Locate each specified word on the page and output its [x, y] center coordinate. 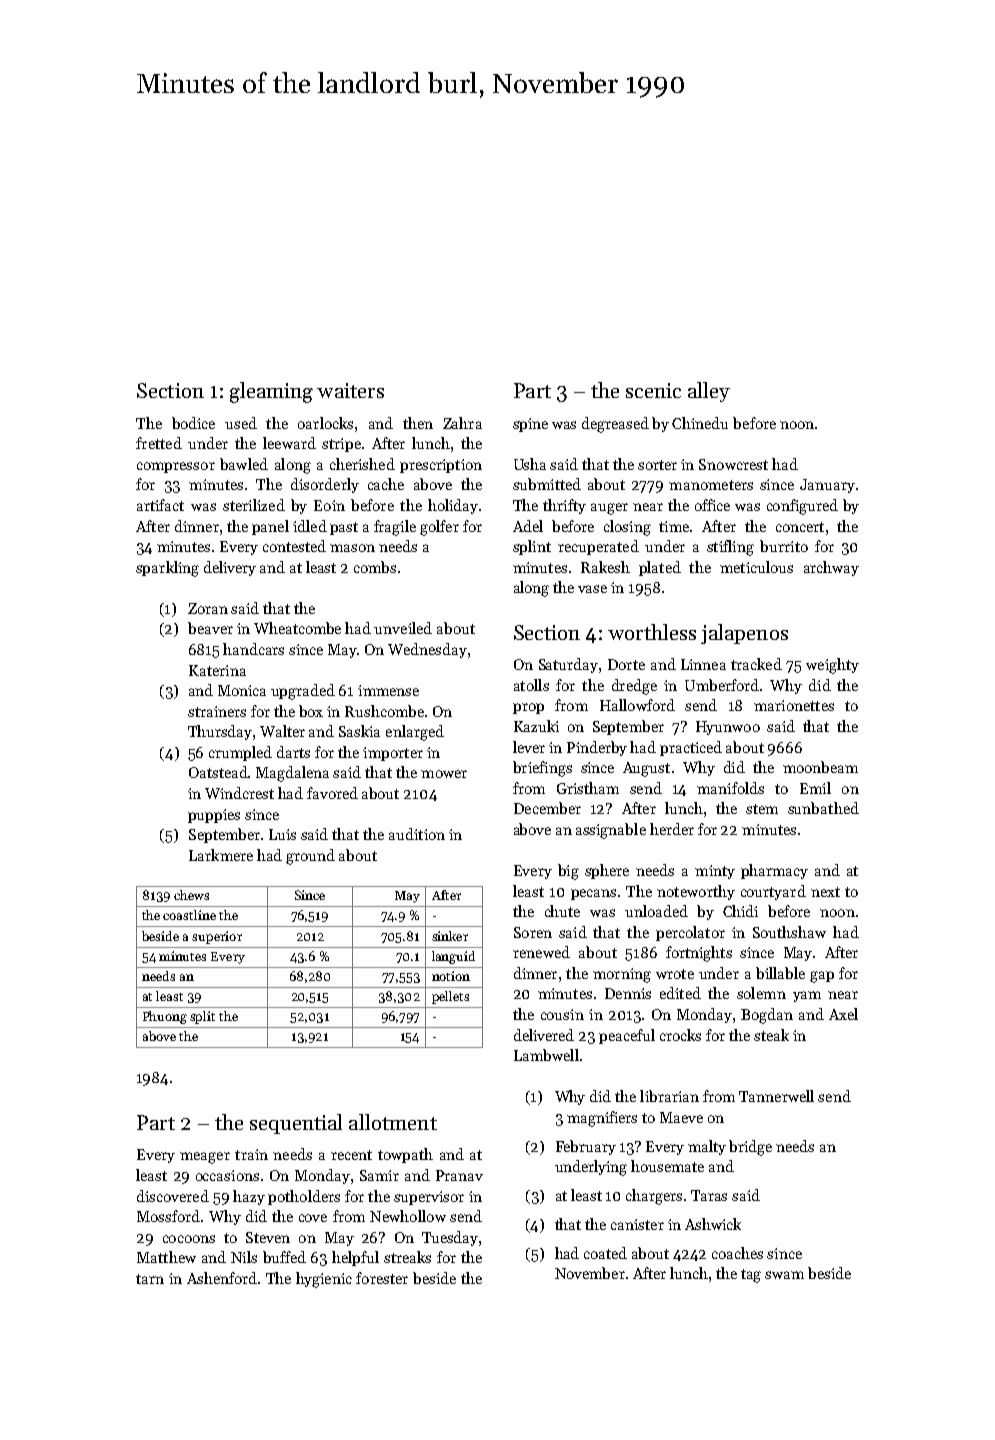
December [547, 808]
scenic [653, 390]
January [827, 486]
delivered [544, 1035]
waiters [350, 390]
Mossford [168, 1216]
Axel [843, 1014]
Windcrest [239, 793]
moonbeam [820, 767]
